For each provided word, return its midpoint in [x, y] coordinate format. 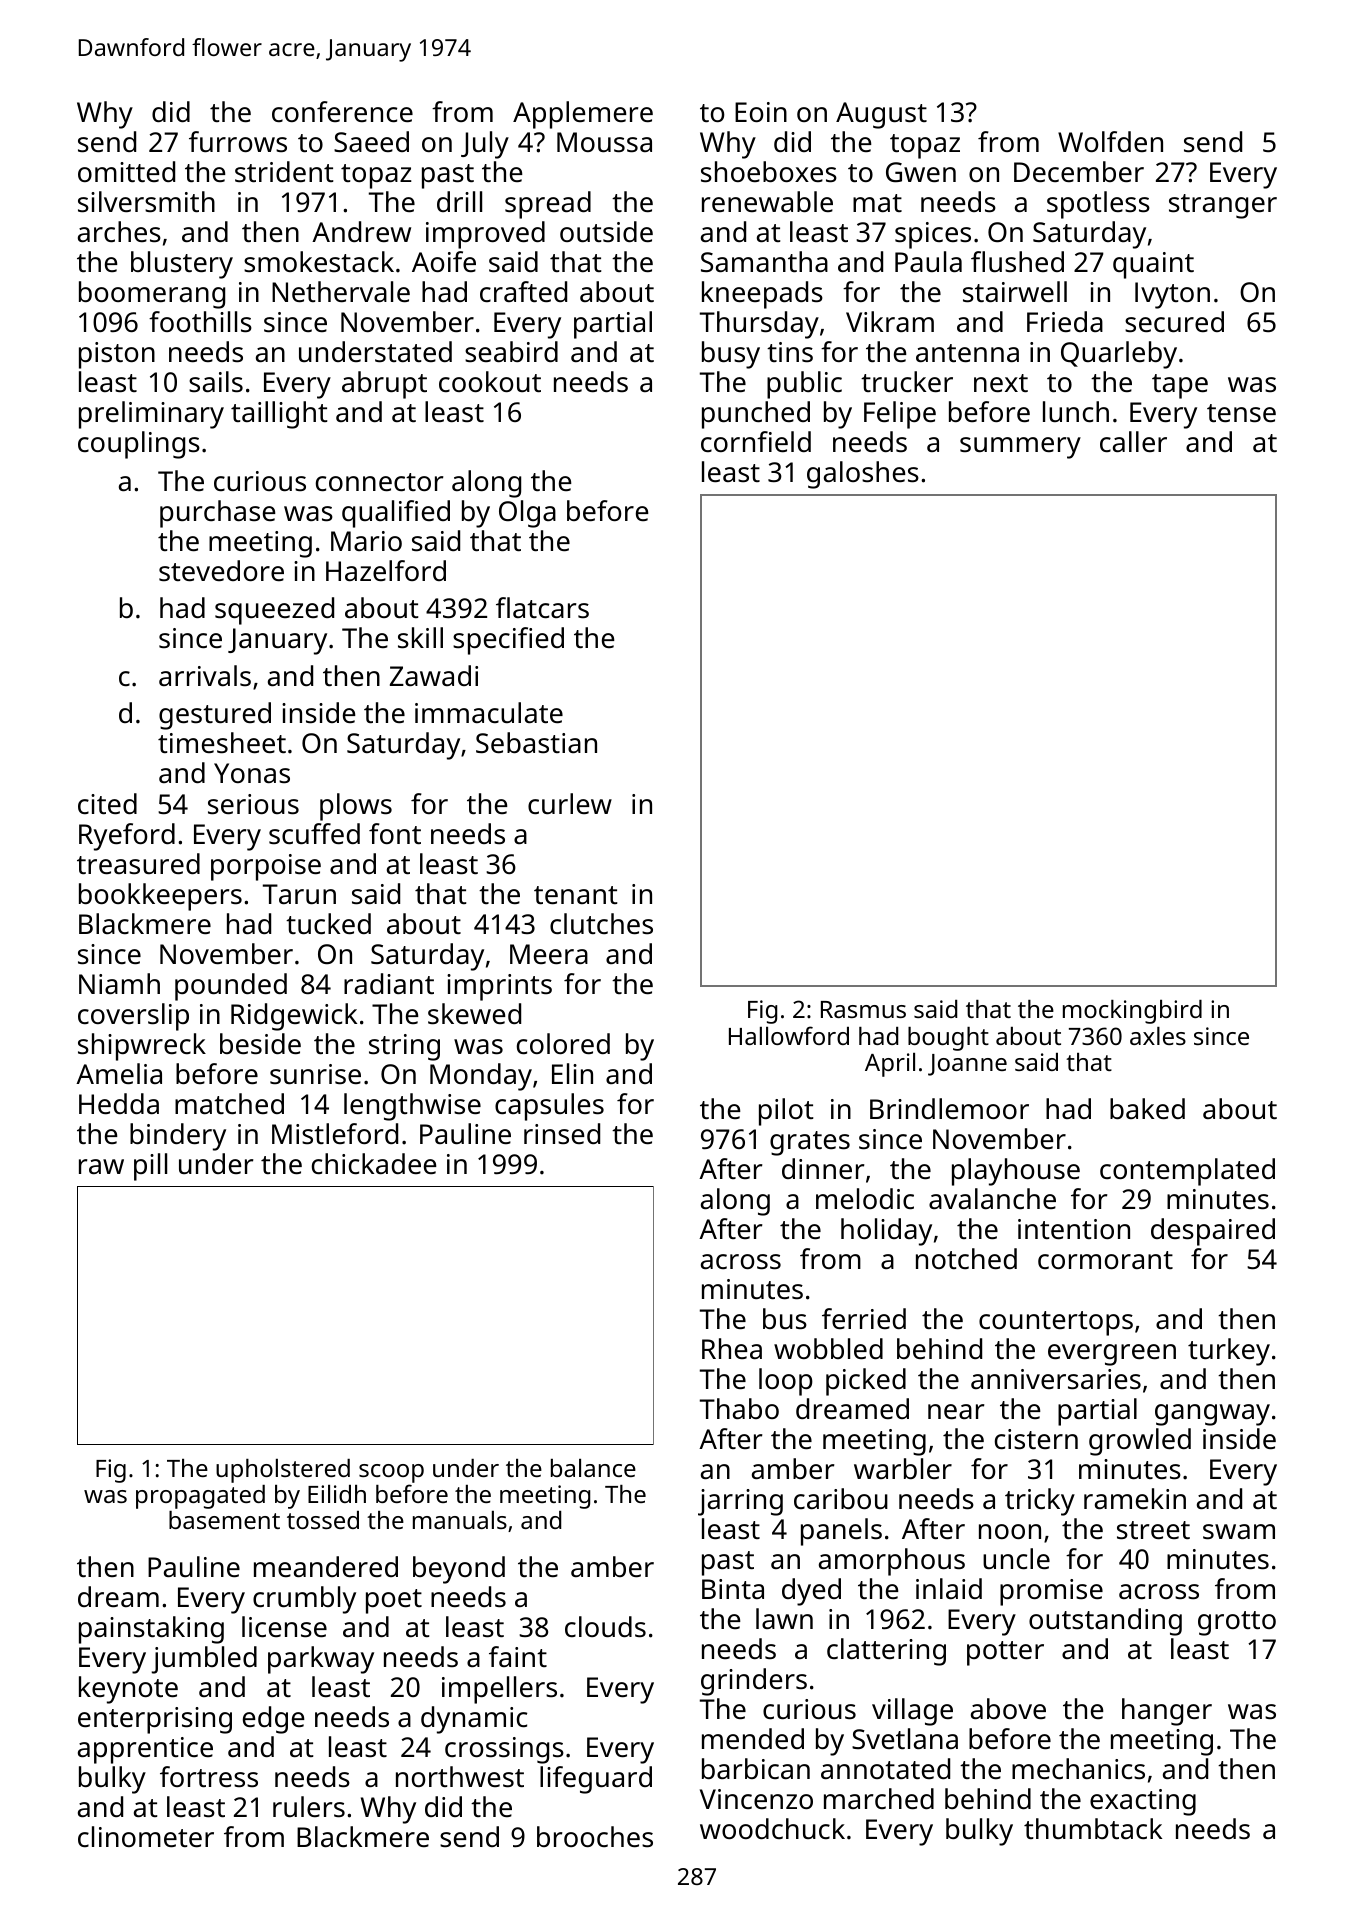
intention [1074, 1229]
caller [1133, 441]
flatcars [542, 607]
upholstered [283, 1471]
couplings [139, 445]
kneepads [762, 295]
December [1079, 171]
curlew [570, 803]
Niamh [119, 983]
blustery [182, 265]
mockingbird [1132, 1012]
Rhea [732, 1348]
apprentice [145, 1750]
